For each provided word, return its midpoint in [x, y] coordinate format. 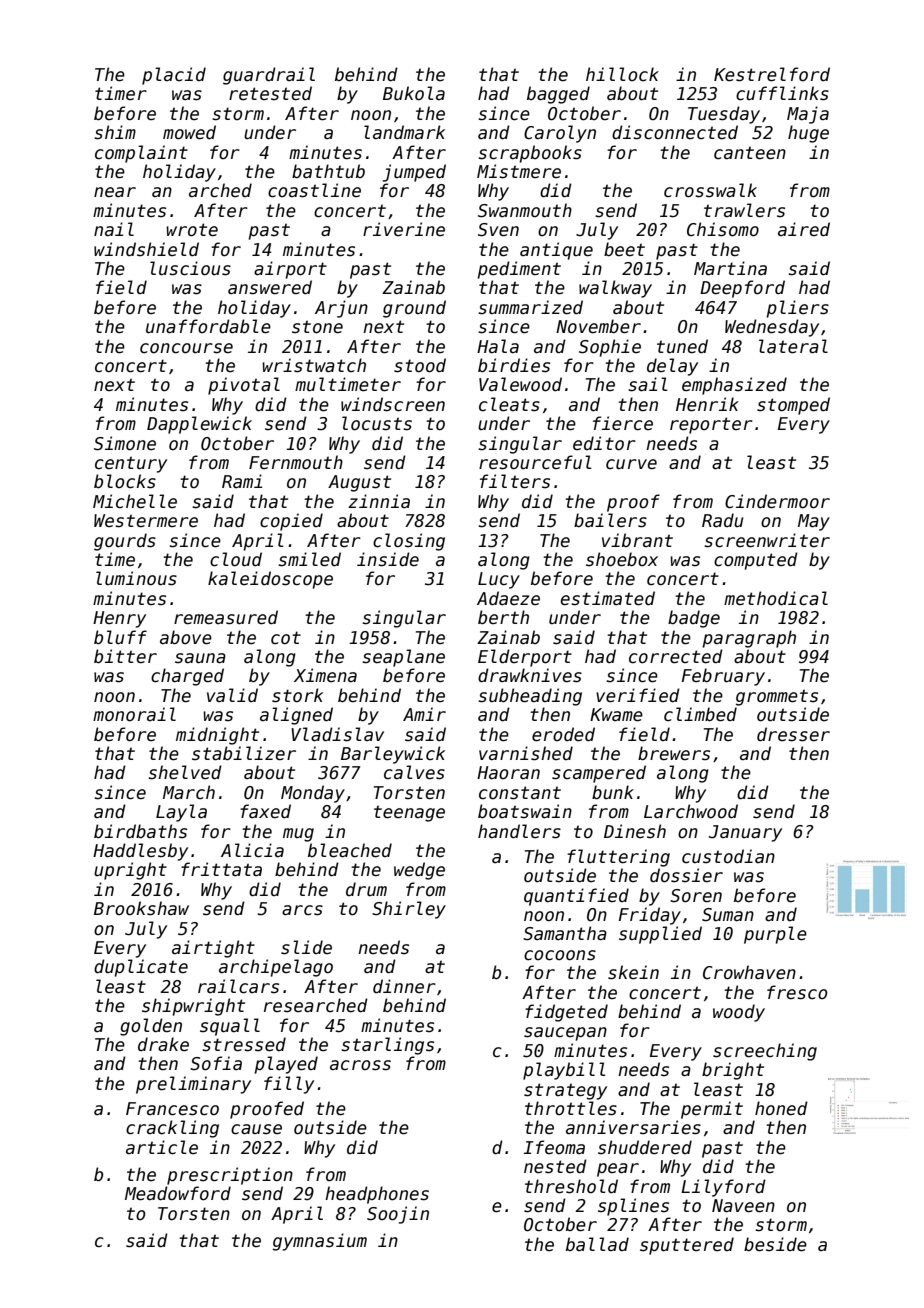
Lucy [499, 580]
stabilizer [244, 753]
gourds [125, 542]
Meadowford [178, 1193]
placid [174, 76]
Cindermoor [777, 501]
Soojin [398, 1215]
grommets [777, 697]
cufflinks [782, 93]
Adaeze [508, 598]
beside [775, 1244]
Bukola [414, 93]
